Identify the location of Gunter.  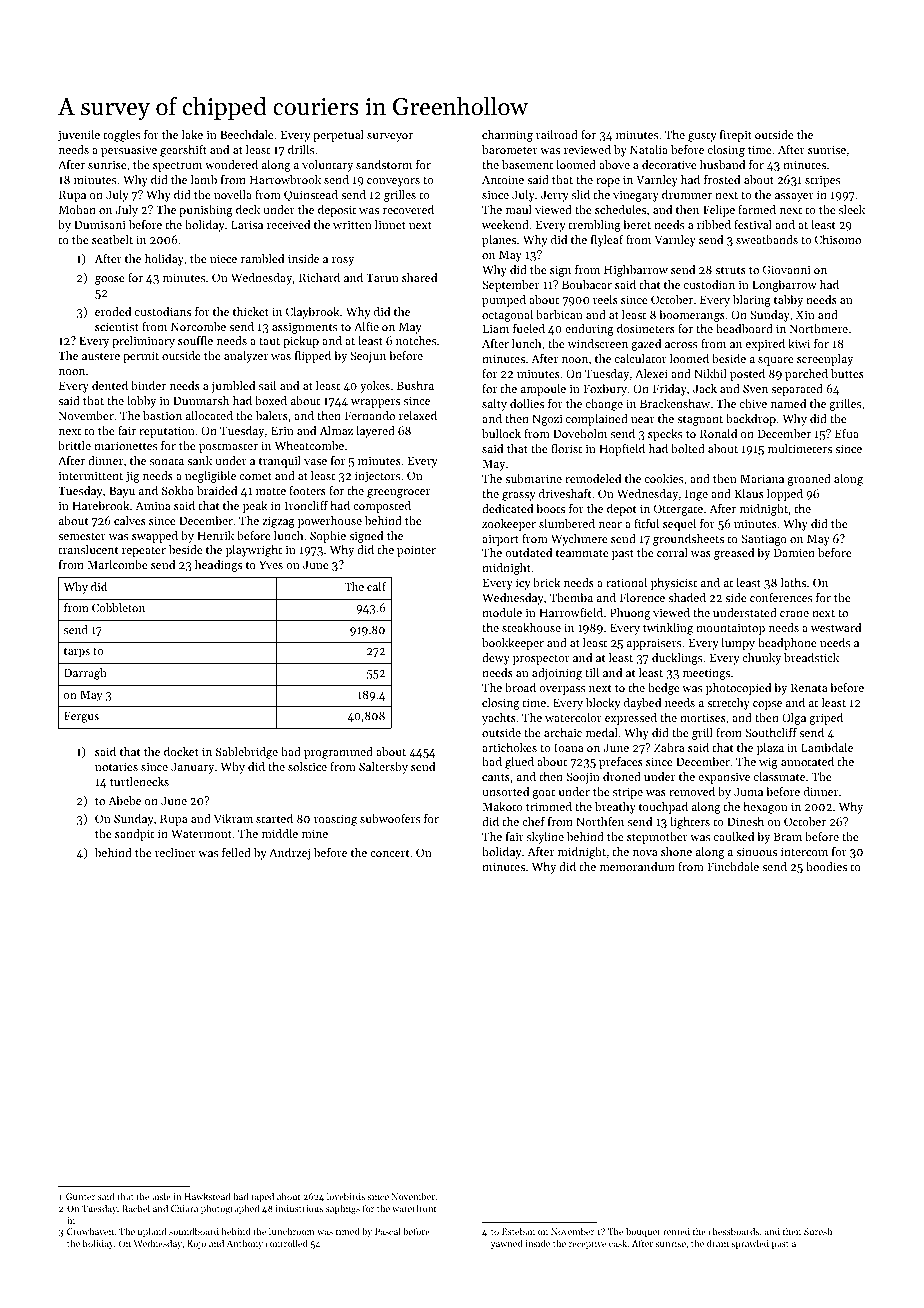
(80, 1196).
